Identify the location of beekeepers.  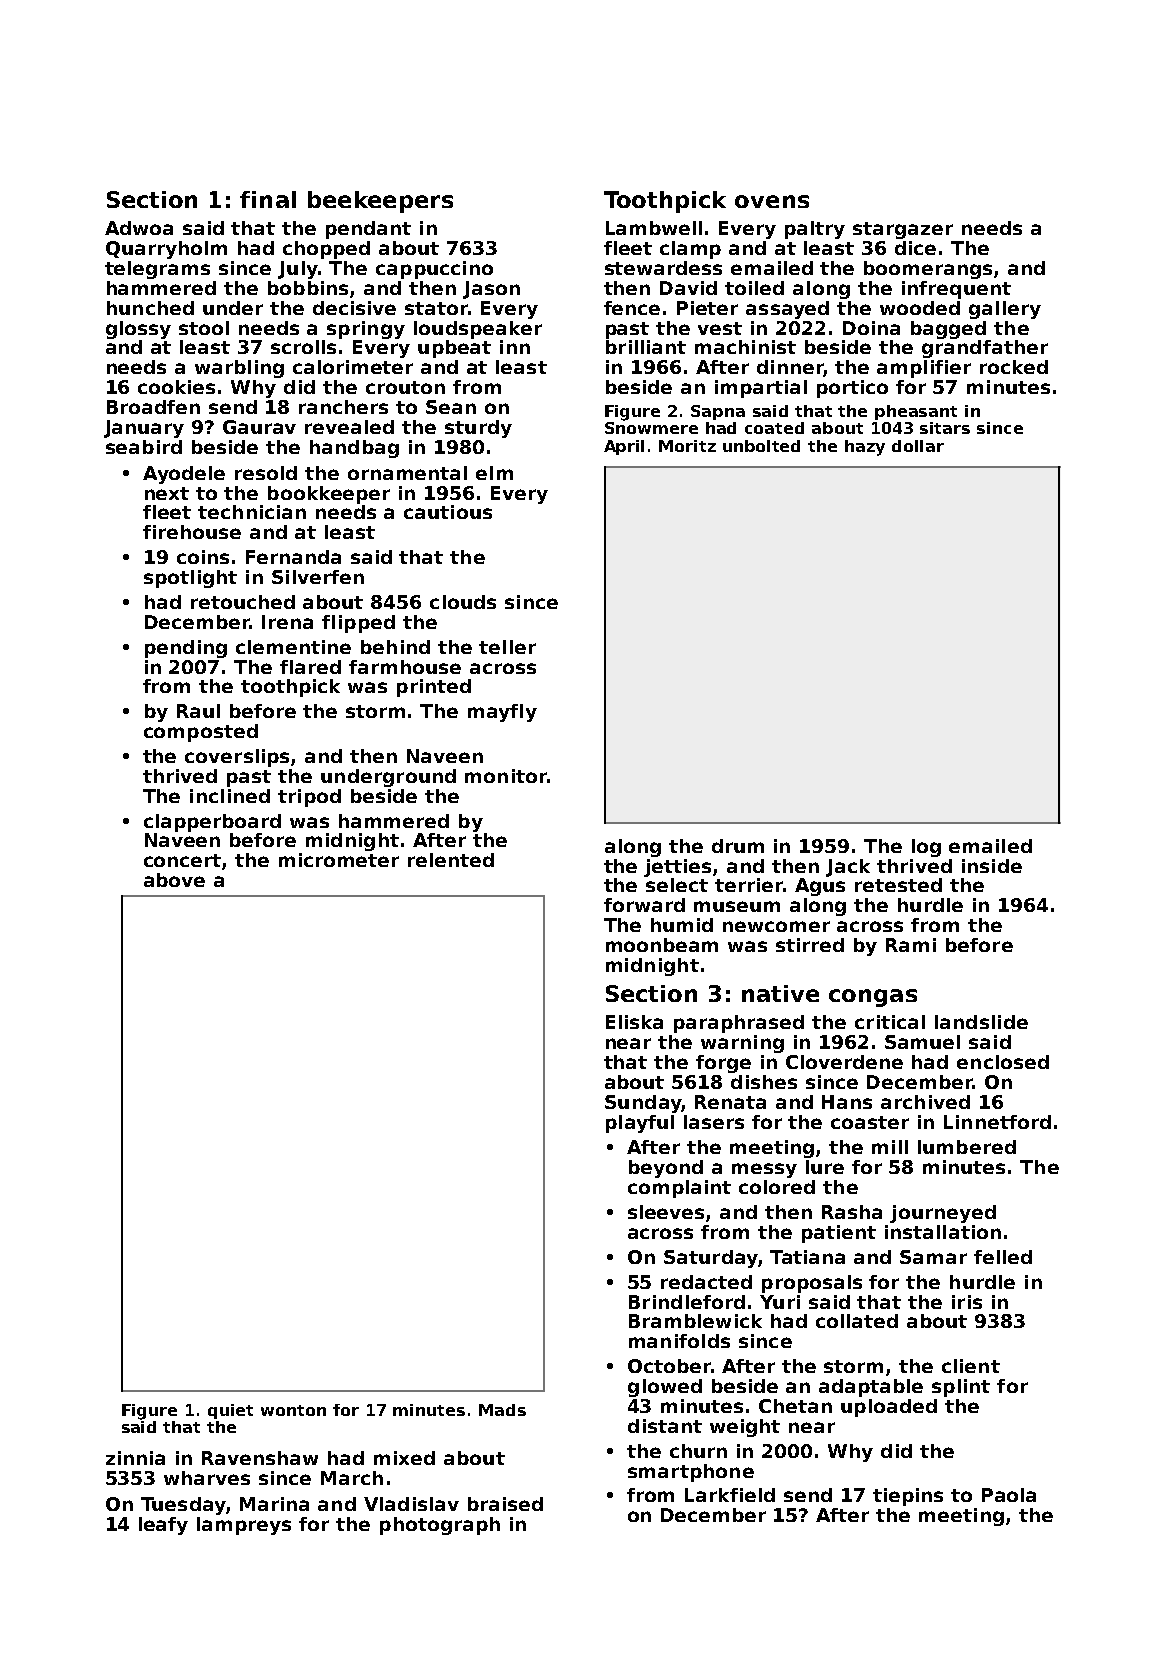
(380, 202).
